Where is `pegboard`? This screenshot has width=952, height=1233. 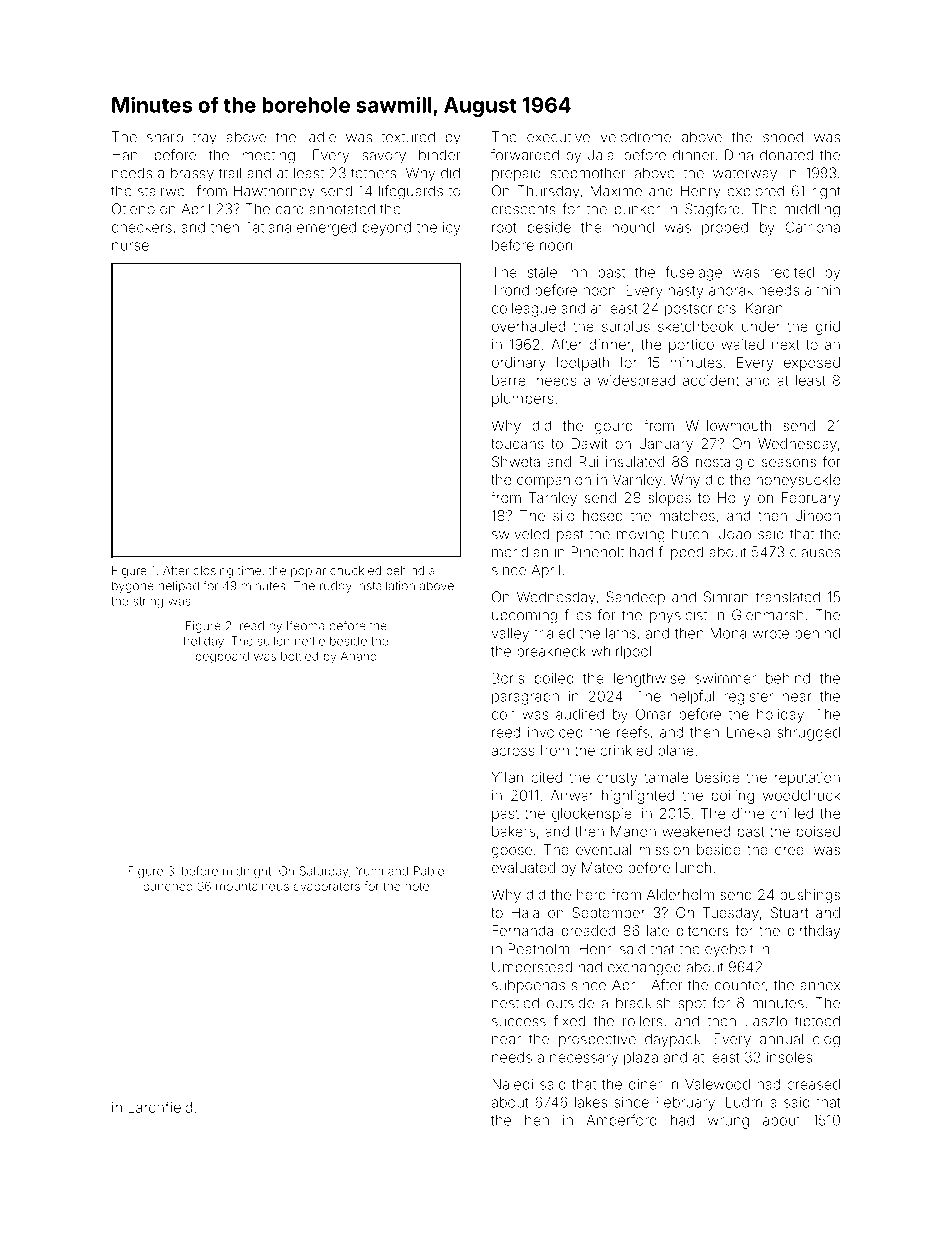
pegboard is located at coordinates (222, 658).
